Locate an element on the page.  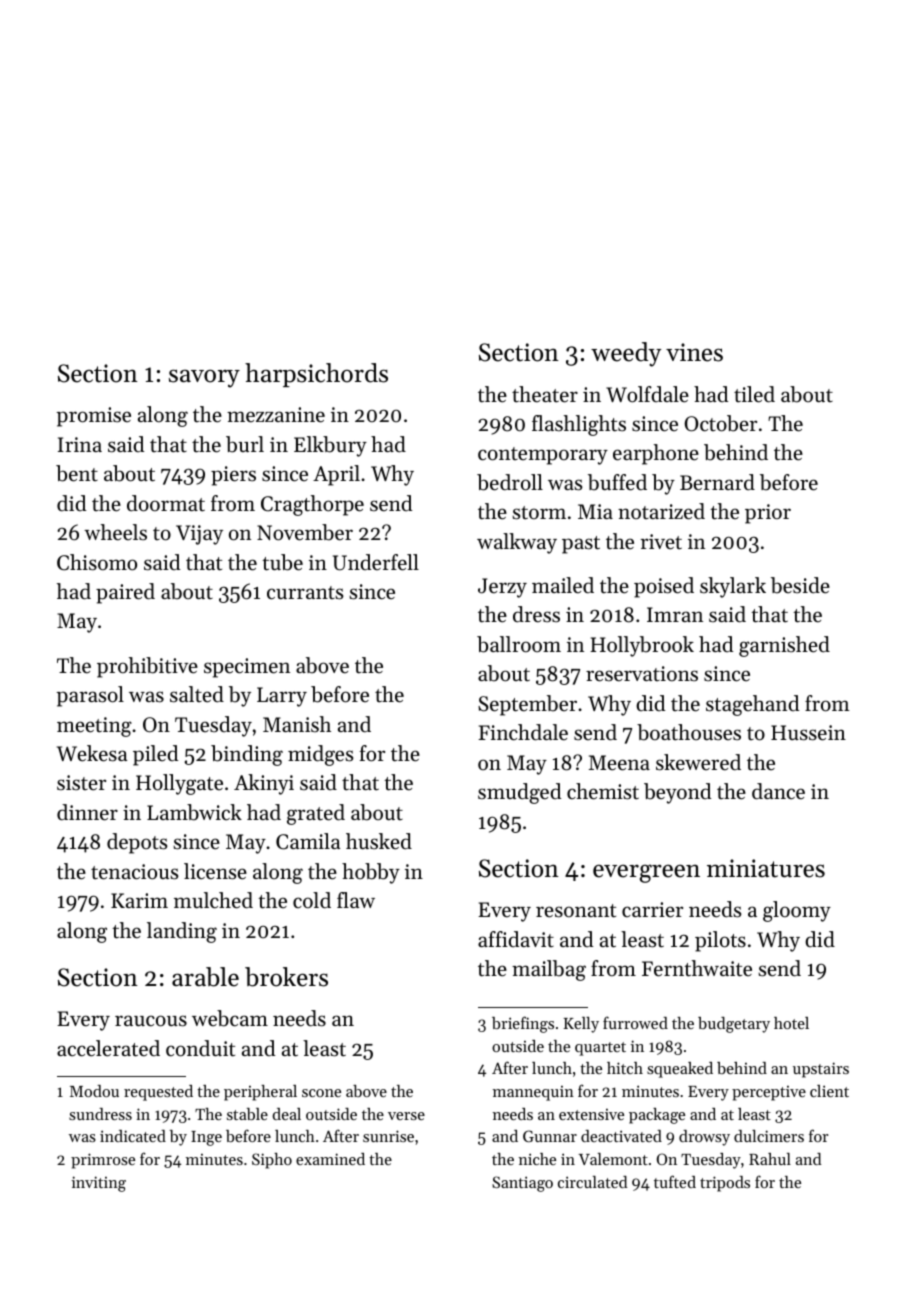
Elkbury is located at coordinates (330, 446).
